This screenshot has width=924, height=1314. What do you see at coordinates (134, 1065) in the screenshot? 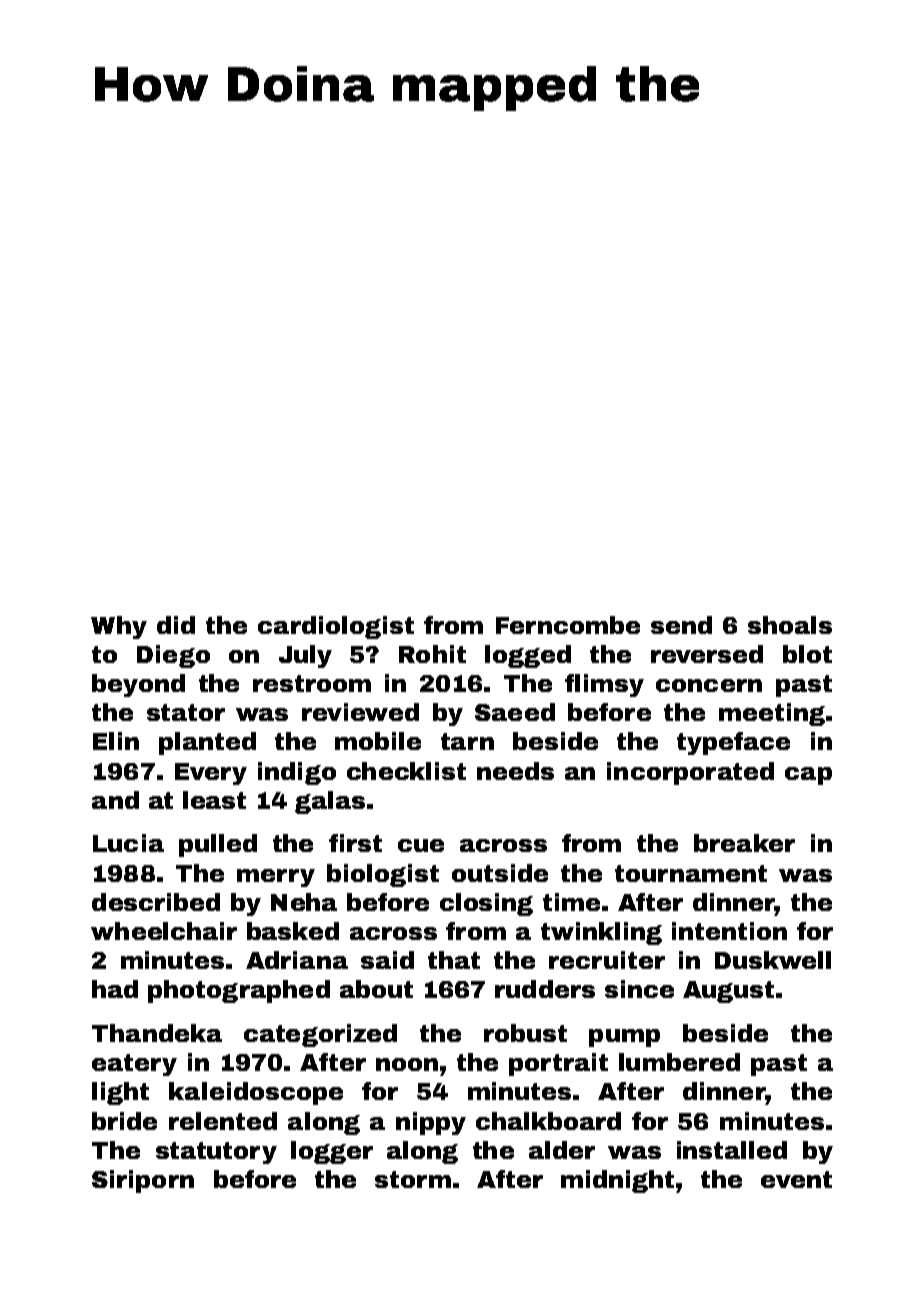
I see `eatery` at bounding box center [134, 1065].
